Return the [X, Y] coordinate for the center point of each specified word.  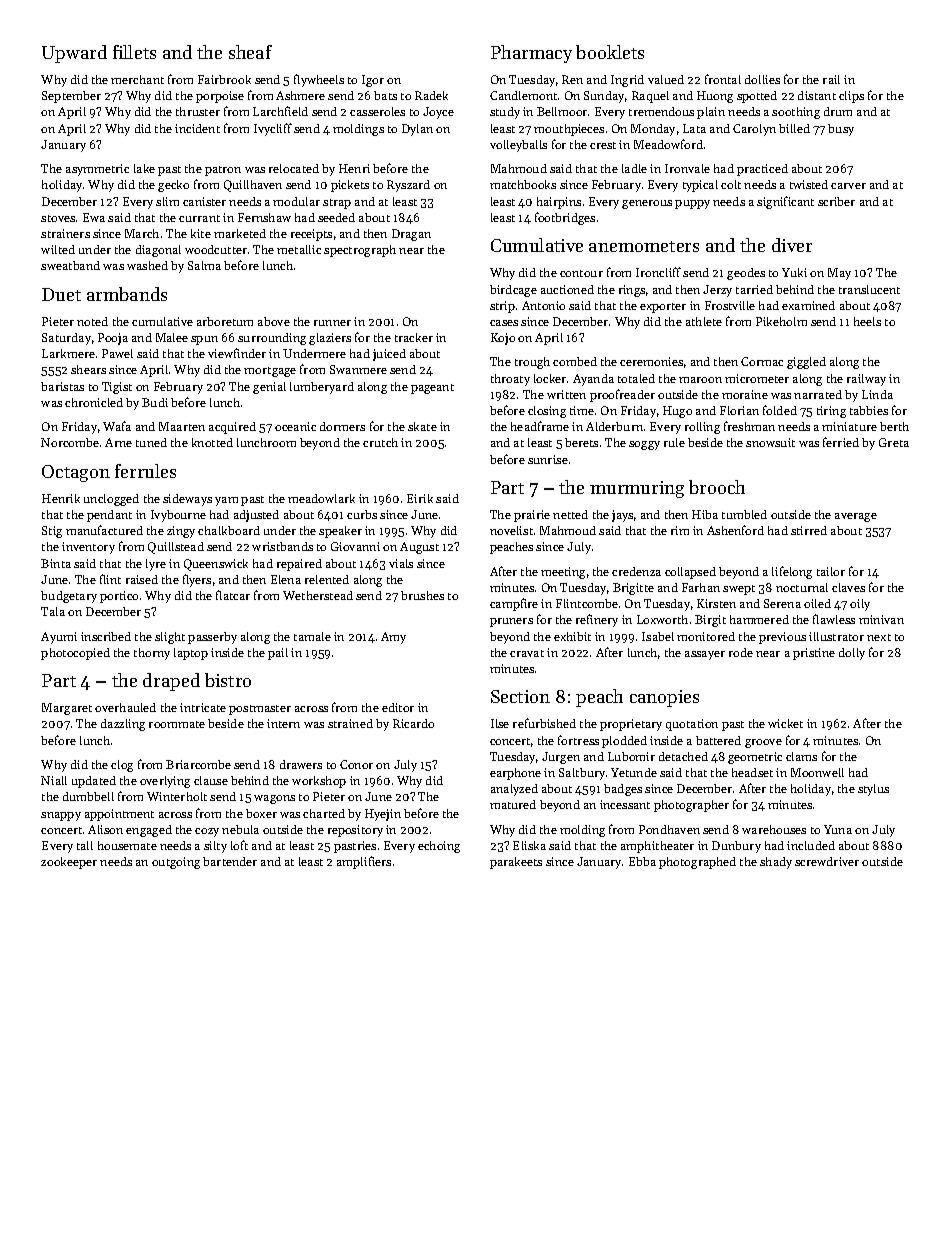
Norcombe [70, 442]
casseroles [377, 111]
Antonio [543, 305]
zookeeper [69, 863]
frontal [723, 79]
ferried [841, 442]
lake [144, 168]
